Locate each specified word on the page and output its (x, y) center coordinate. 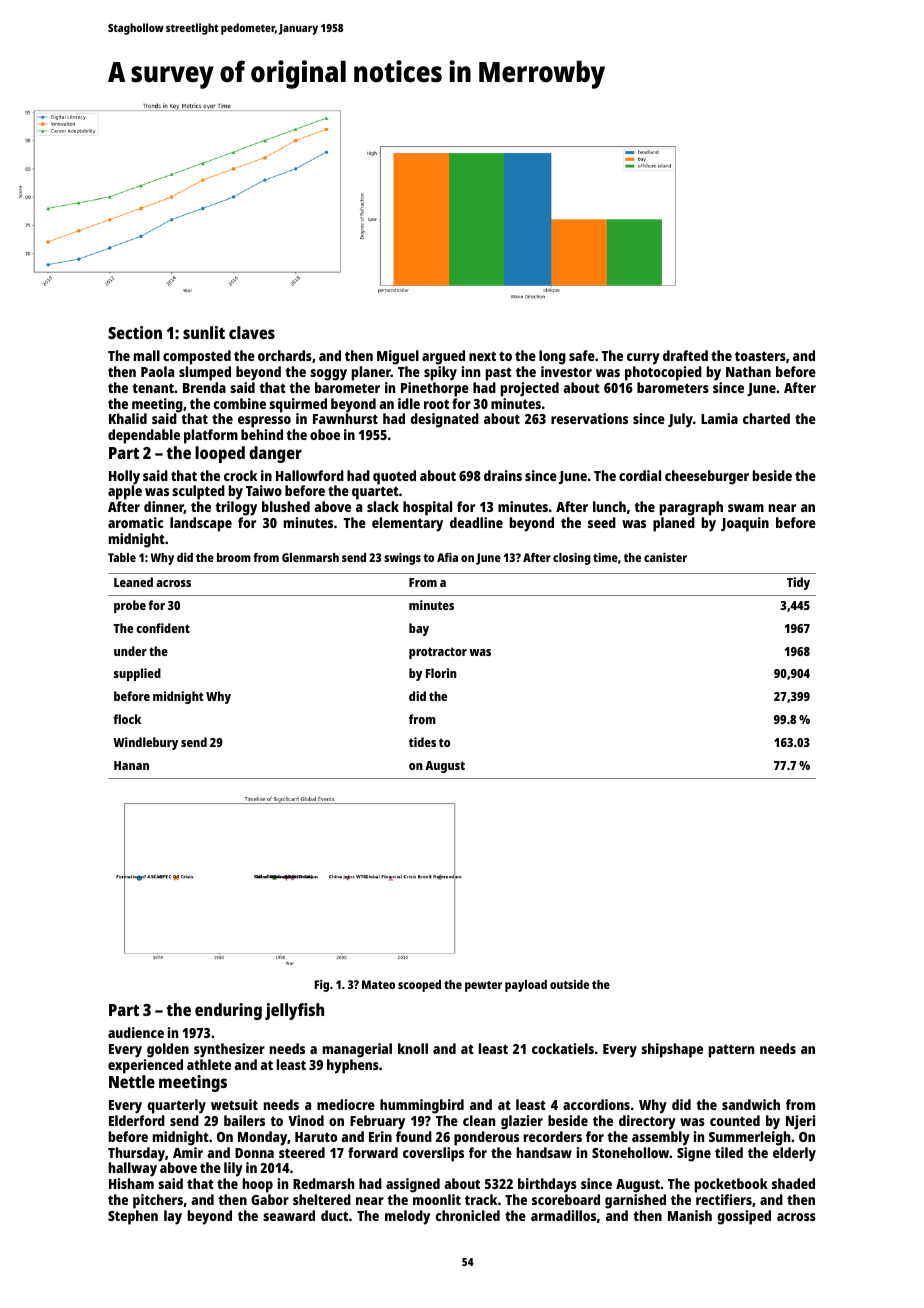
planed (674, 524)
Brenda (204, 387)
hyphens (353, 1066)
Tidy (798, 583)
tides (422, 742)
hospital (427, 508)
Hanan (131, 765)
